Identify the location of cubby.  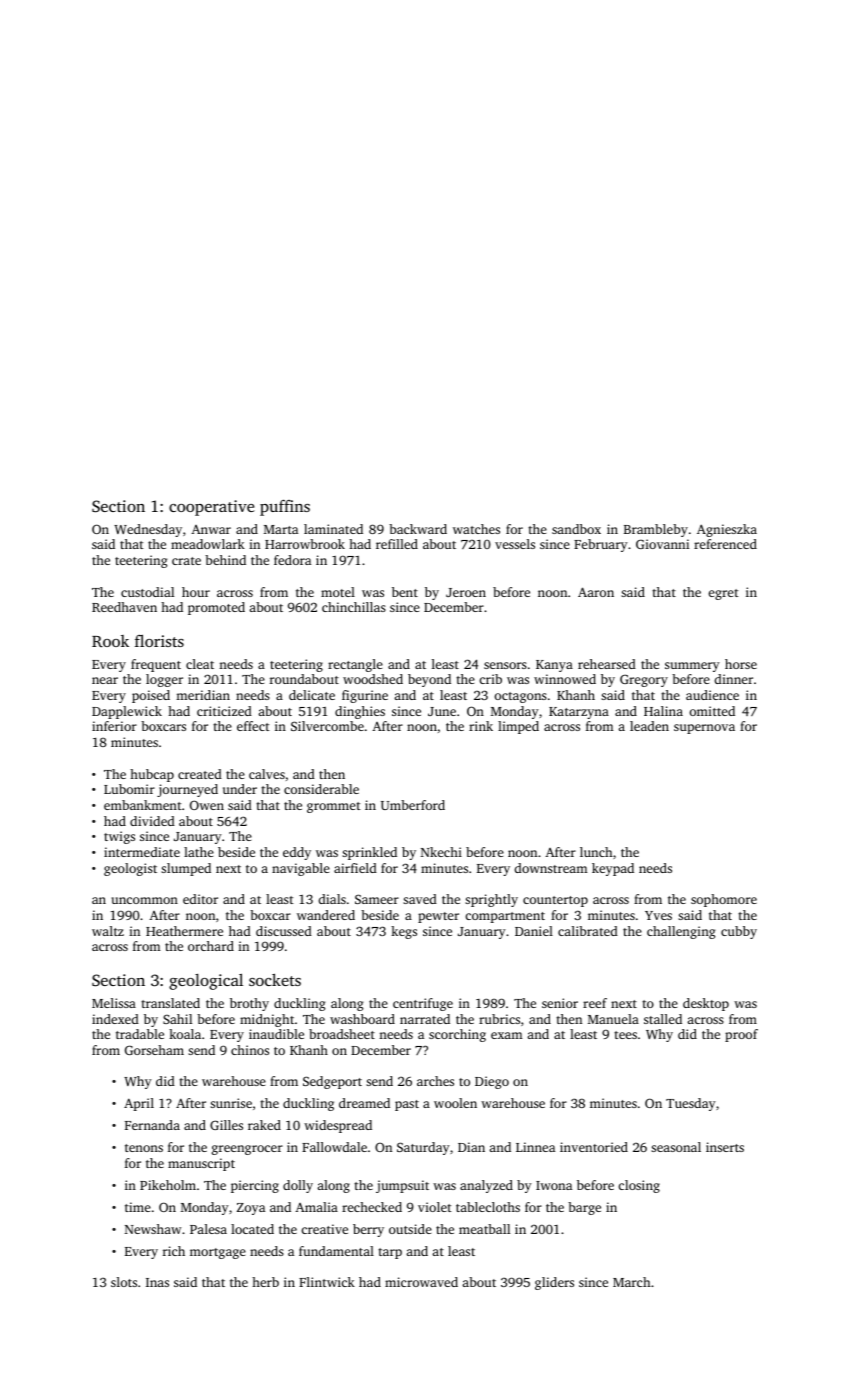
(739, 932).
